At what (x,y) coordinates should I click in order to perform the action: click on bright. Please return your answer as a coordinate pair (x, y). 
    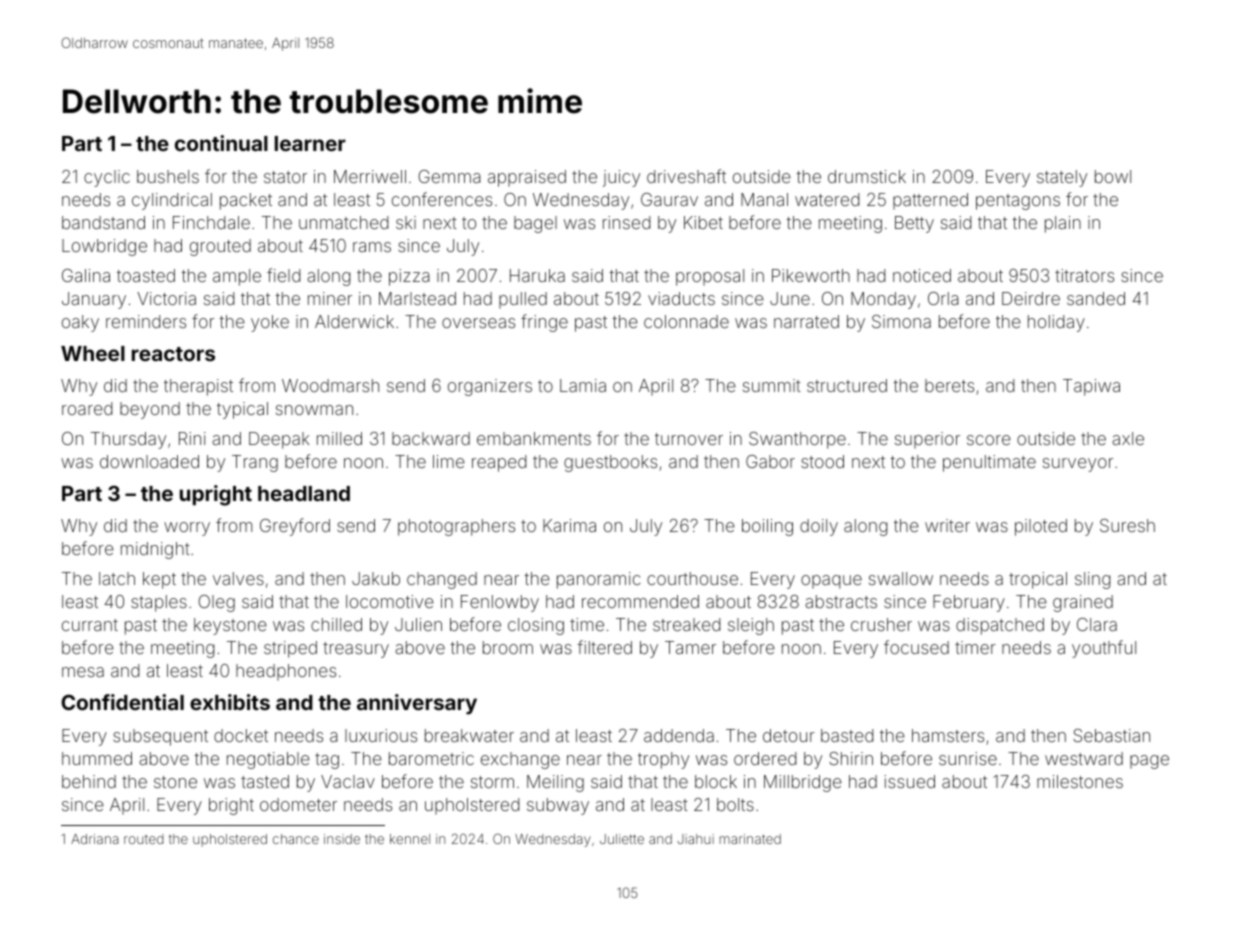
    Looking at the image, I should click on (231, 806).
